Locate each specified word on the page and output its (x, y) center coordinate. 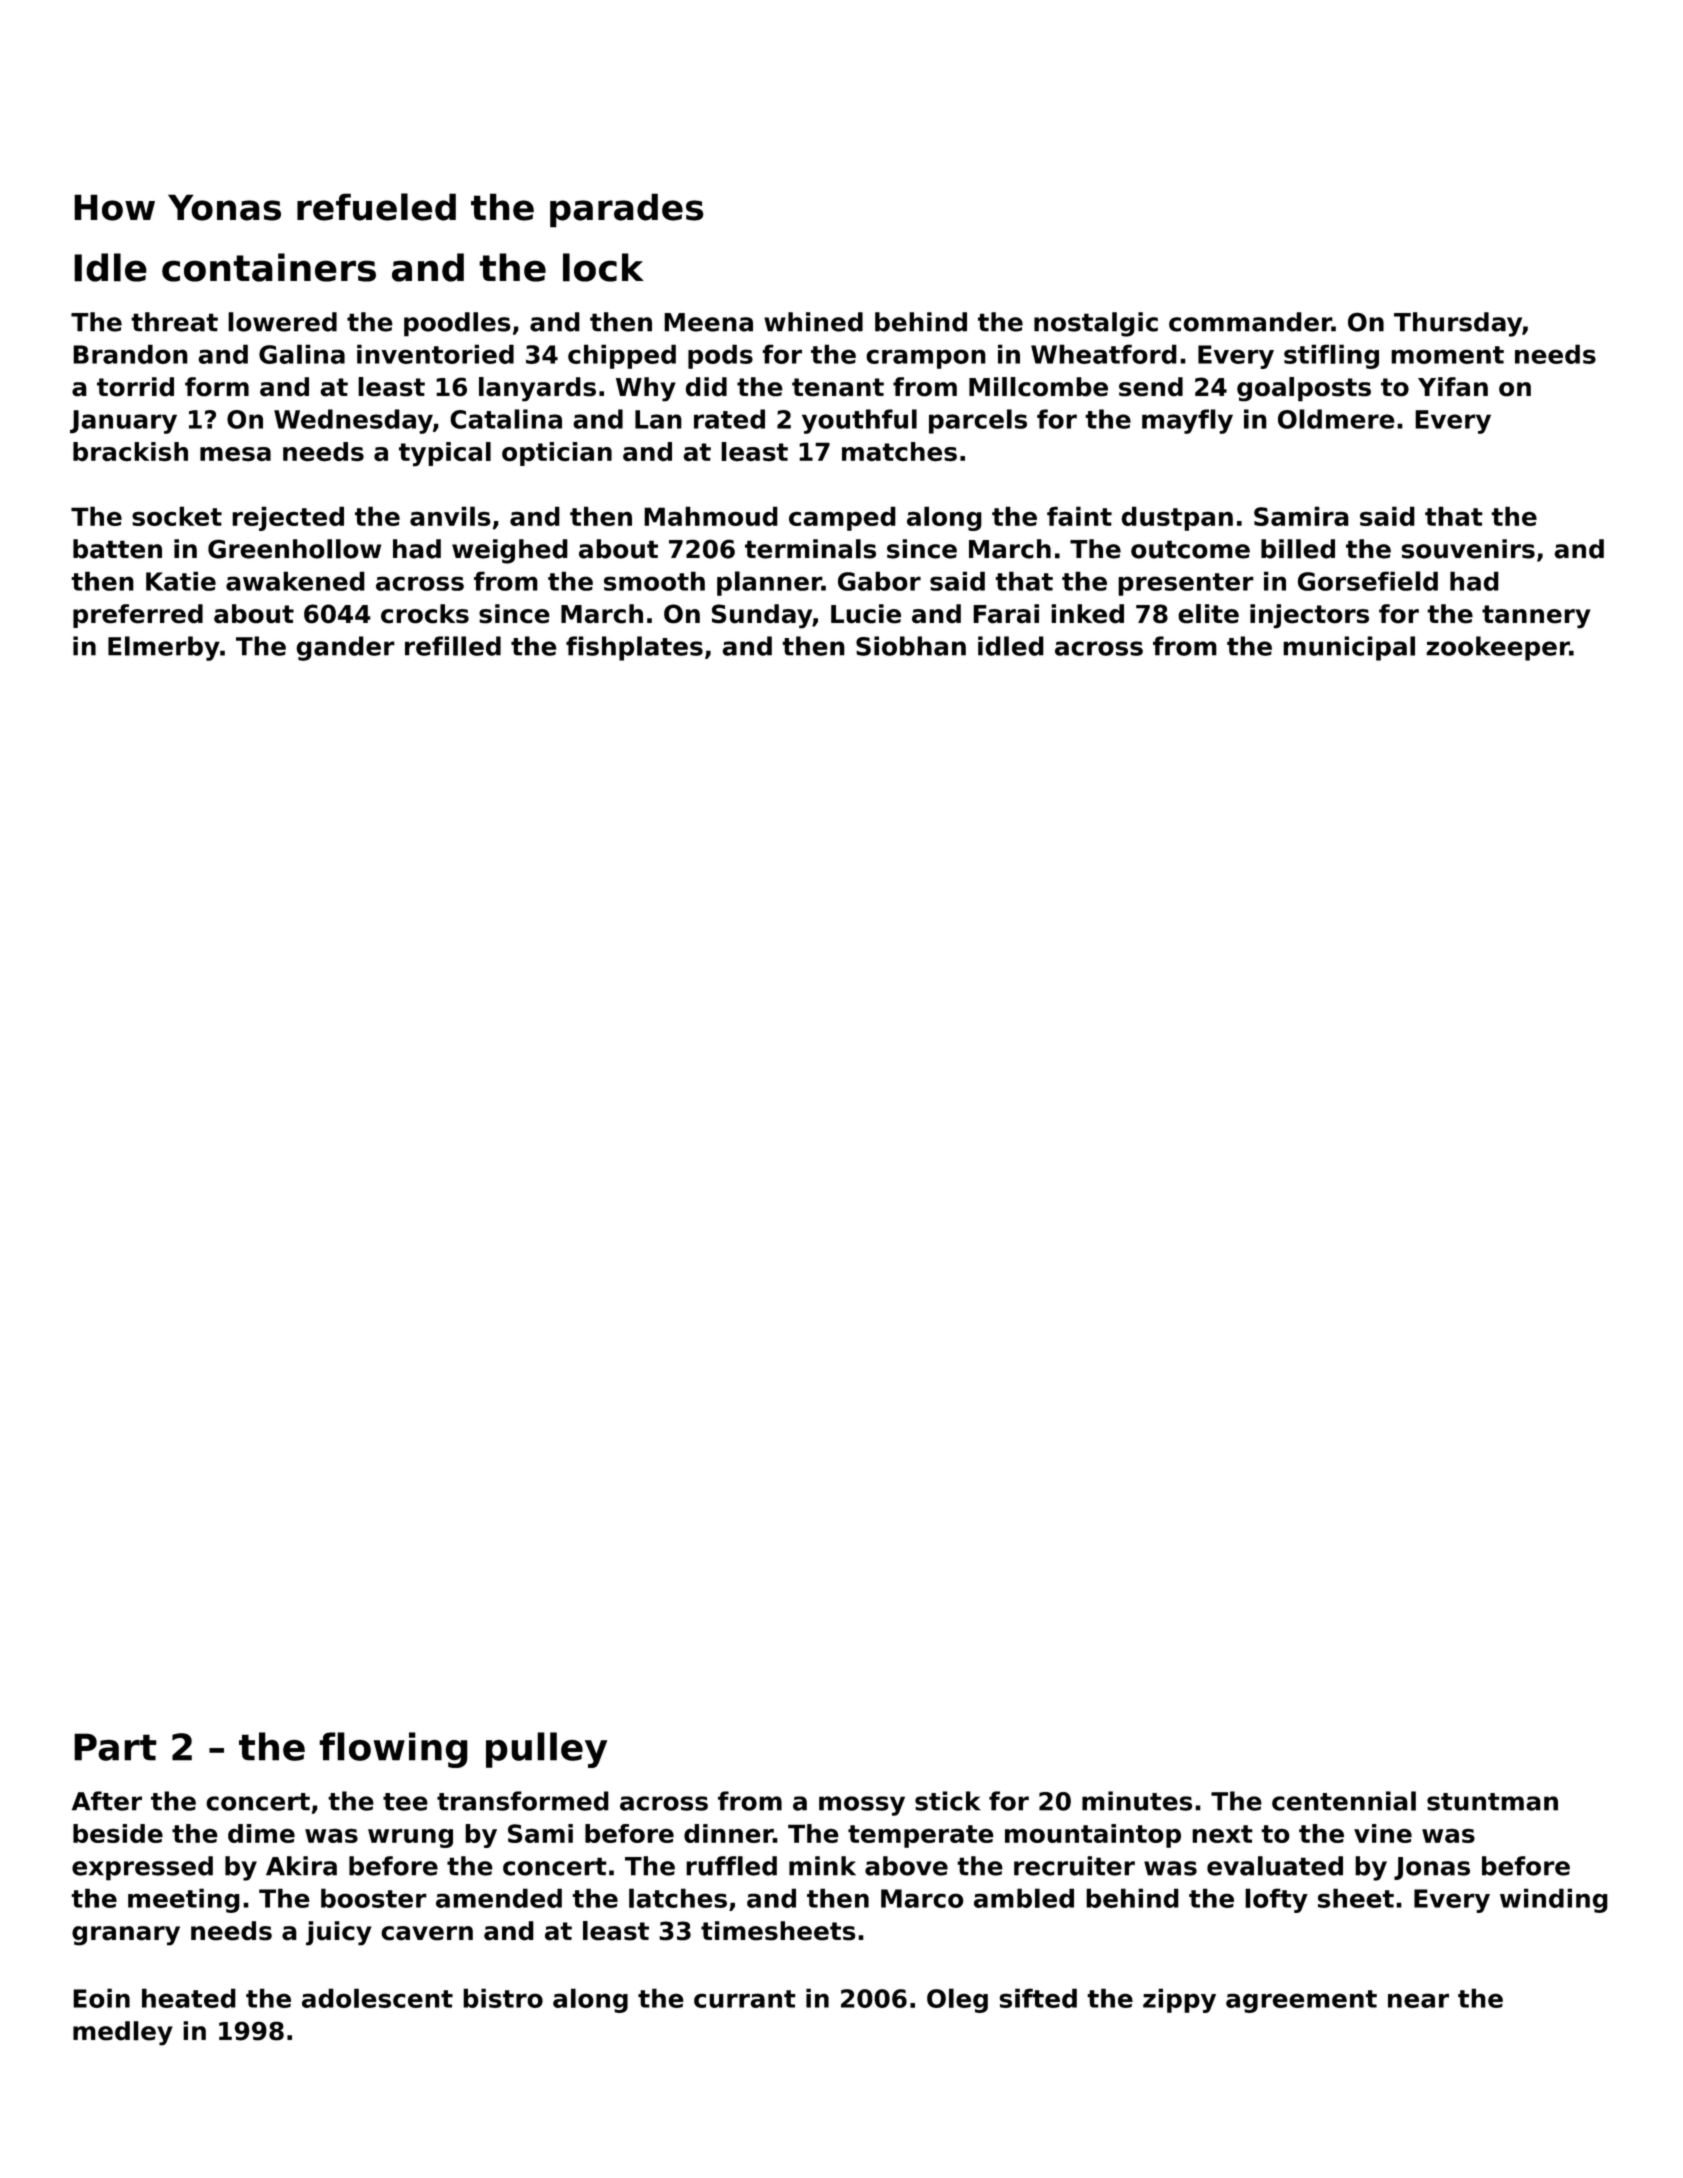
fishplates (634, 648)
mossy (862, 1806)
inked (1087, 614)
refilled (453, 646)
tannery (1536, 617)
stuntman (1492, 1802)
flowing (393, 1750)
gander (345, 648)
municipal (1349, 648)
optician (557, 454)
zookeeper (1498, 648)
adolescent (377, 1998)
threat (174, 322)
